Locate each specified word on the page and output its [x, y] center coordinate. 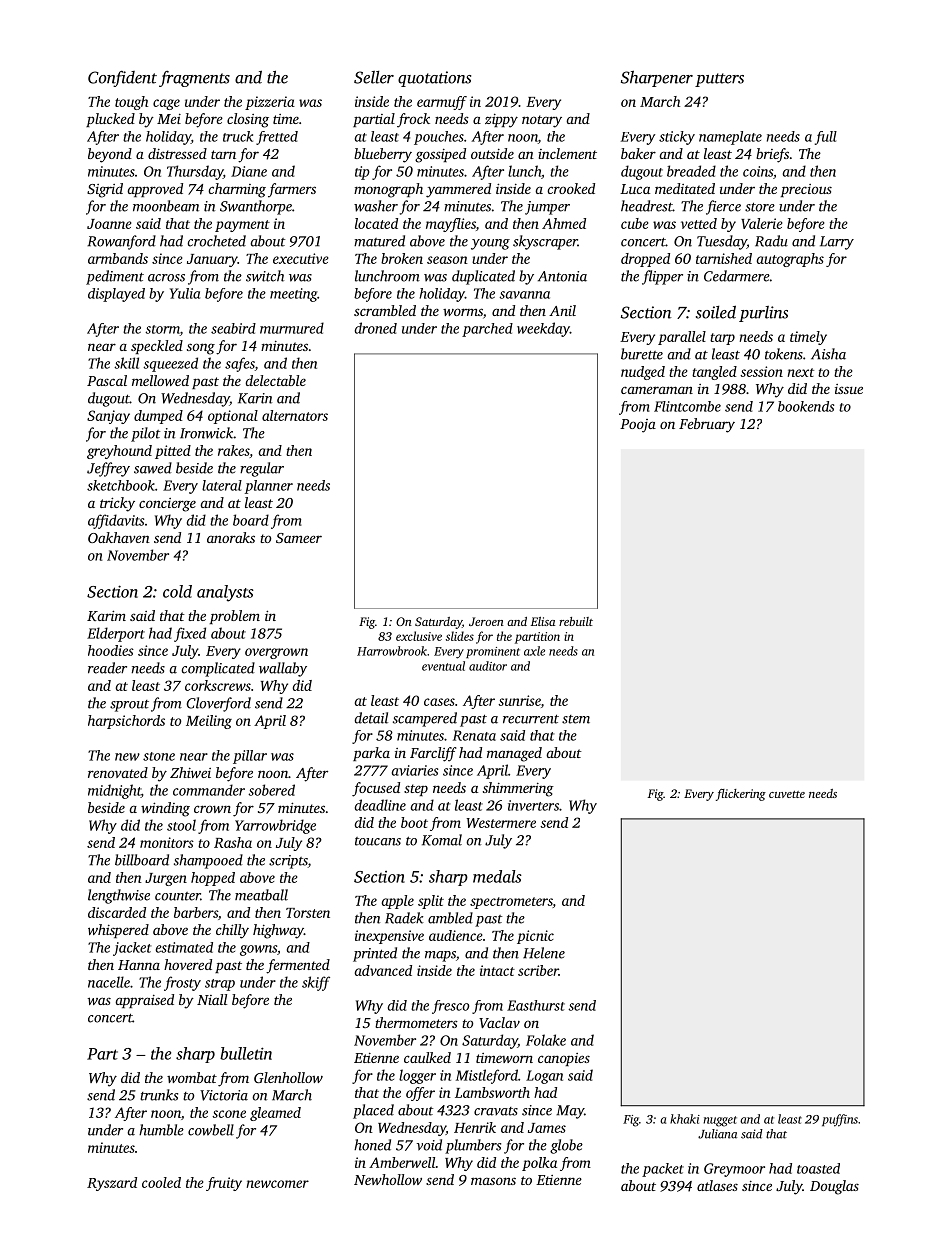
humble [161, 1130]
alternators [295, 415]
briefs [772, 155]
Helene [544, 953]
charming [237, 190]
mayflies [451, 225]
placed [373, 1111]
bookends [806, 406]
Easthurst [536, 1005]
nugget [720, 1121]
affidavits [116, 521]
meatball [261, 895]
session [761, 371]
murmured [292, 328]
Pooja [638, 426]
